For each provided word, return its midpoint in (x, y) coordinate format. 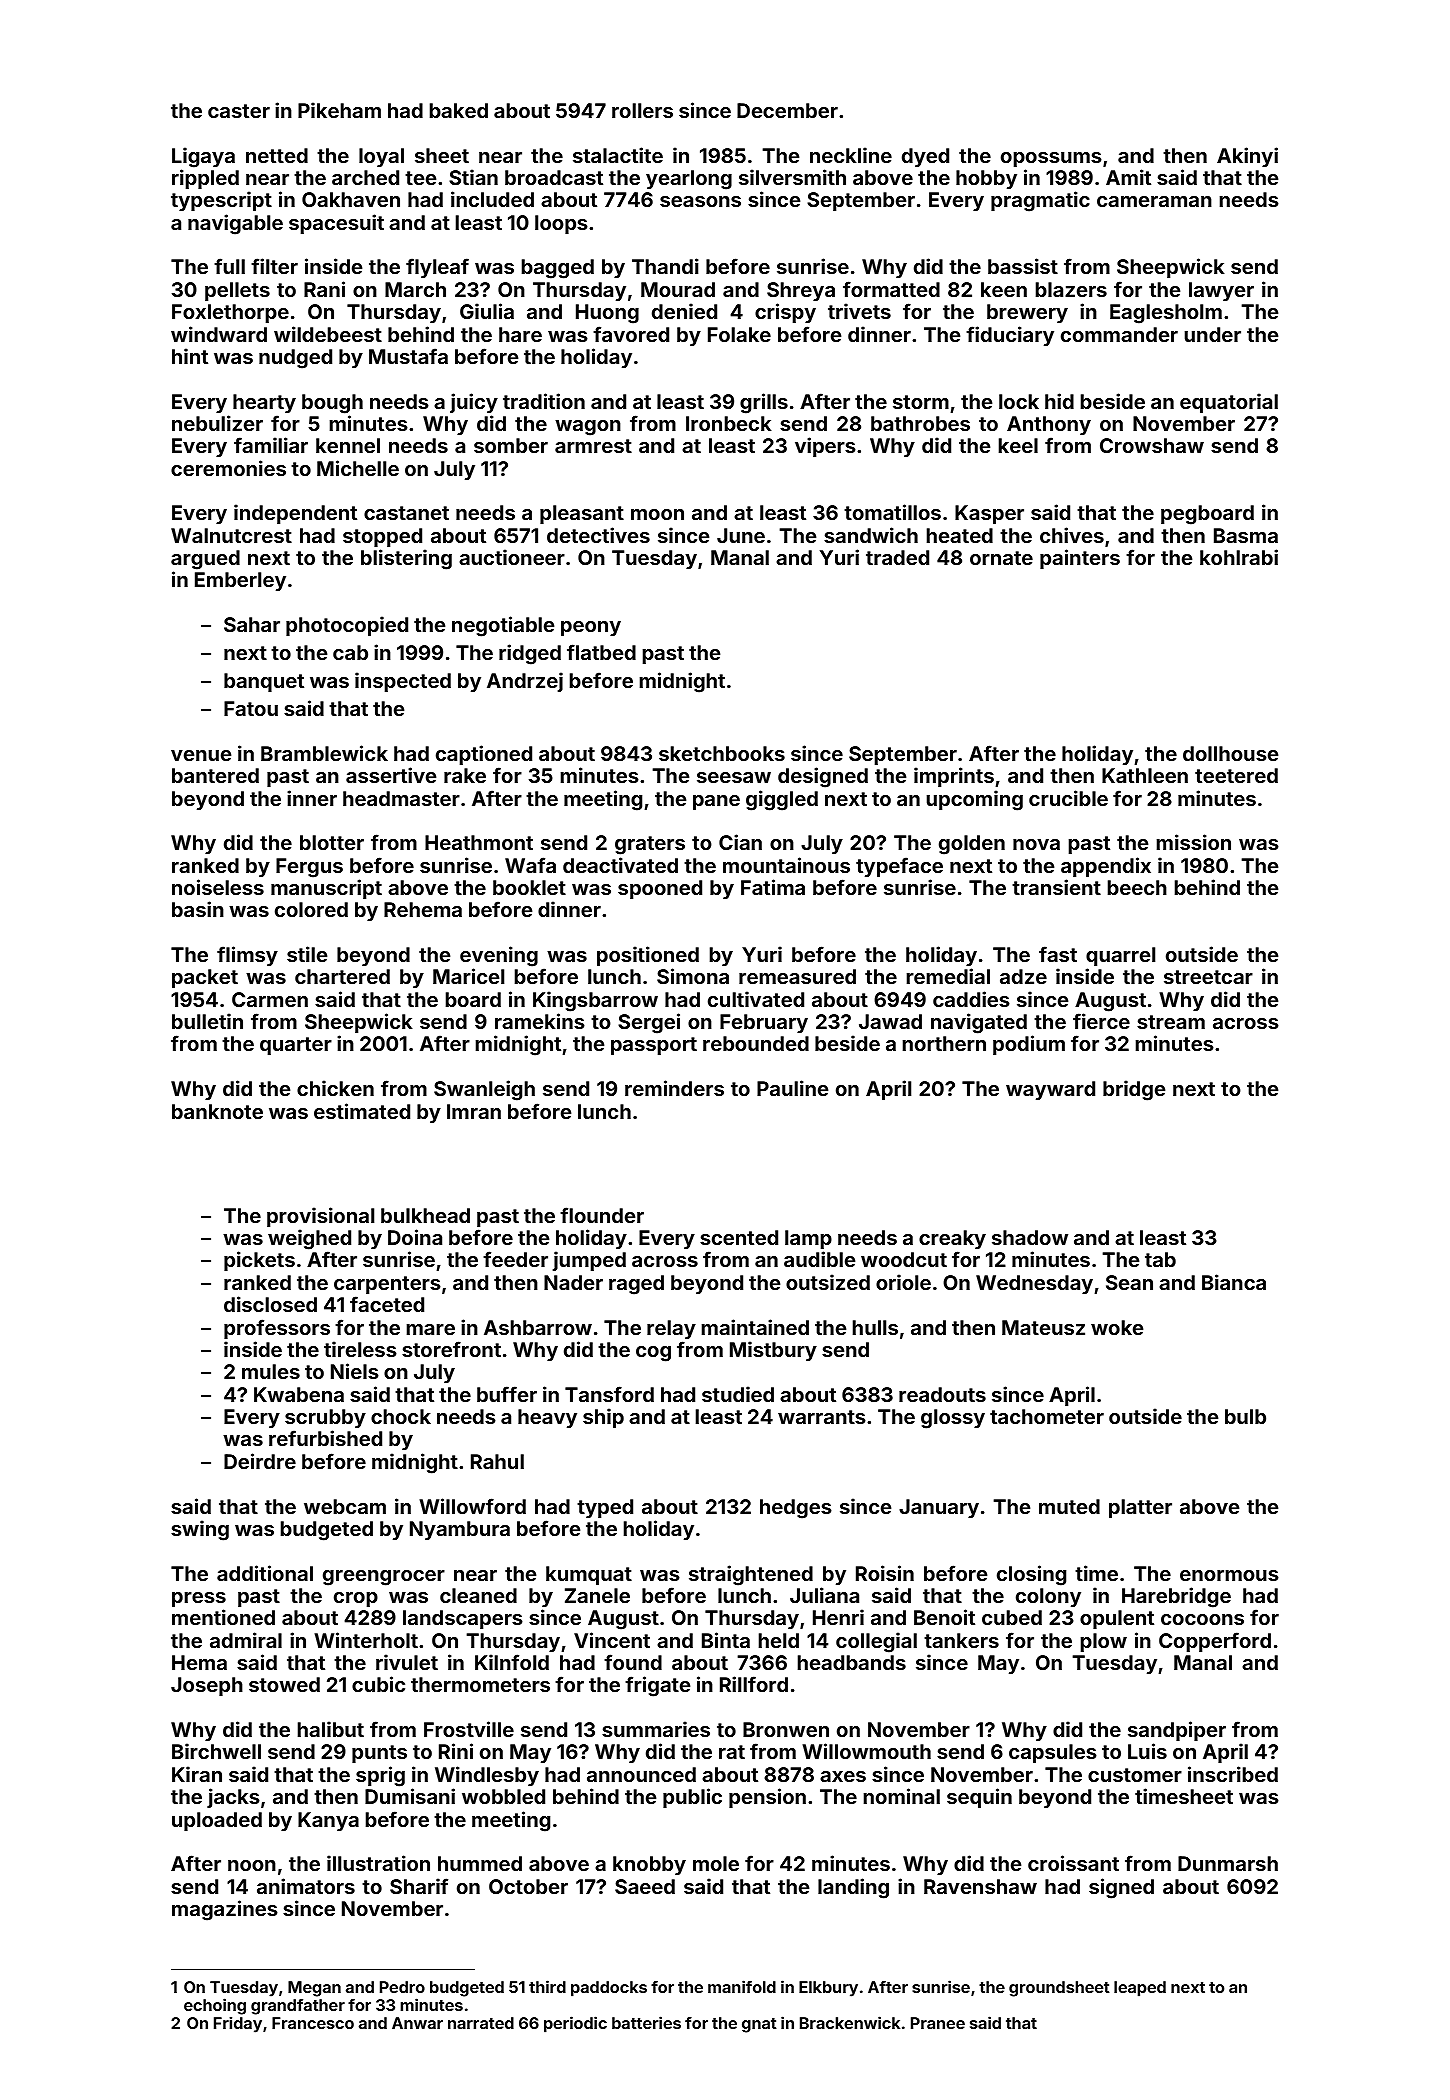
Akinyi (1247, 157)
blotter (332, 842)
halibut (331, 1729)
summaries (656, 1729)
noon (252, 1865)
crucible (1068, 798)
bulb (1245, 1416)
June (741, 535)
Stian (473, 177)
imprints (954, 777)
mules (271, 1371)
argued (205, 560)
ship (603, 1418)
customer (1135, 1775)
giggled (782, 800)
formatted (891, 289)
